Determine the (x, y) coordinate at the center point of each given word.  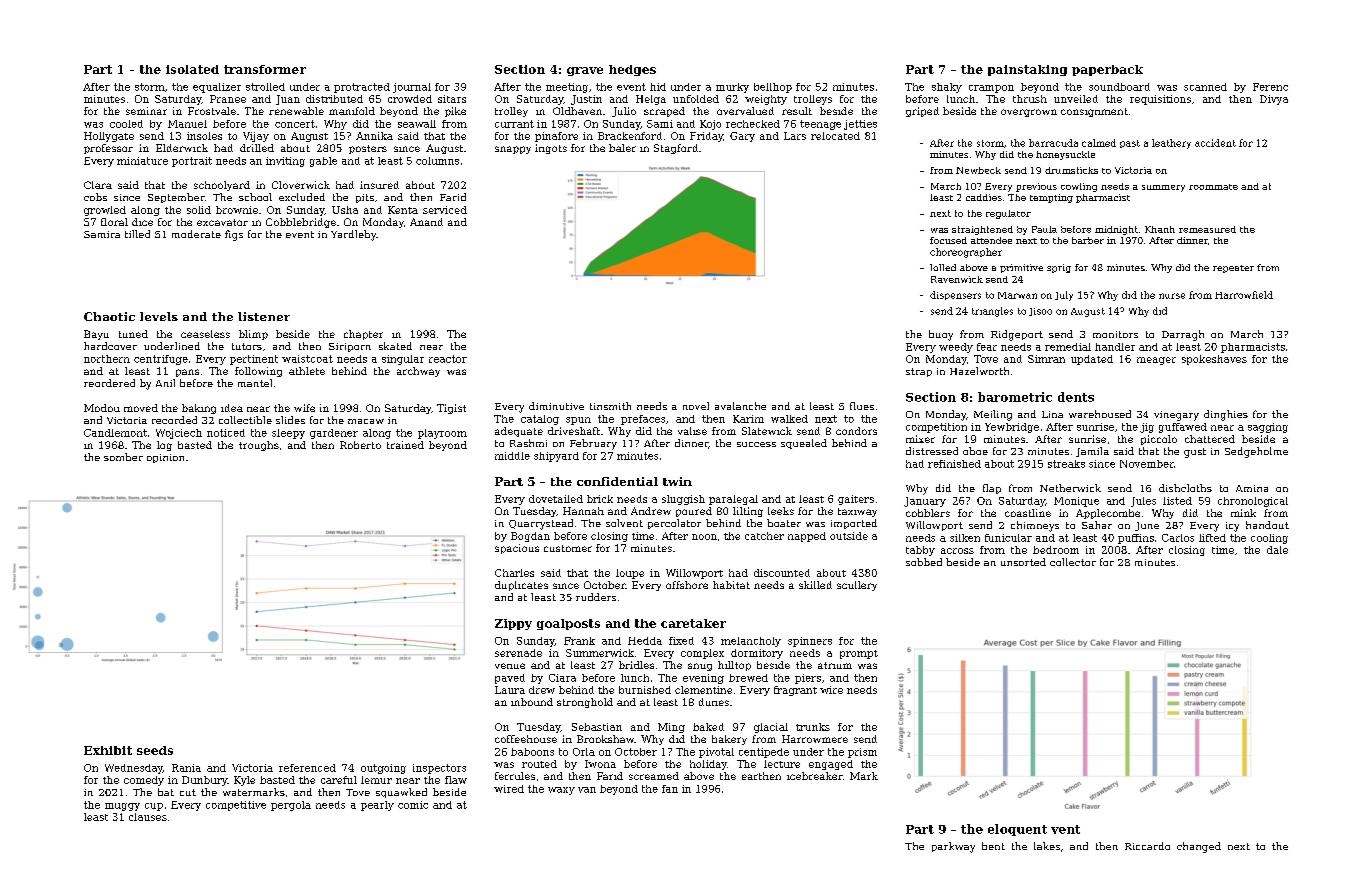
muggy (122, 807)
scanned (1205, 87)
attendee (991, 240)
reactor (448, 359)
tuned (133, 334)
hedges (632, 70)
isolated (192, 69)
